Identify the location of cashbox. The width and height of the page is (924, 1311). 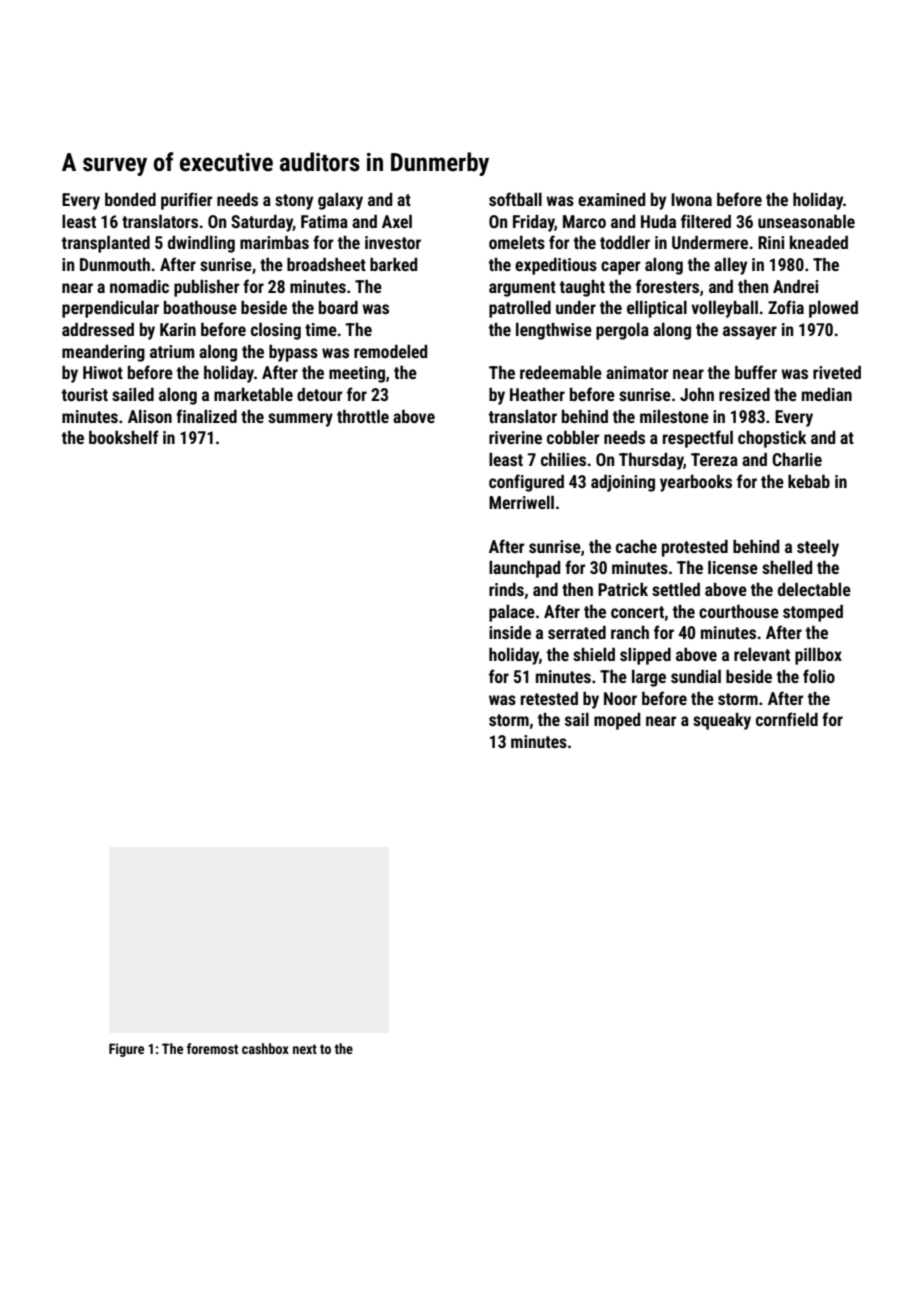
(265, 1048).
